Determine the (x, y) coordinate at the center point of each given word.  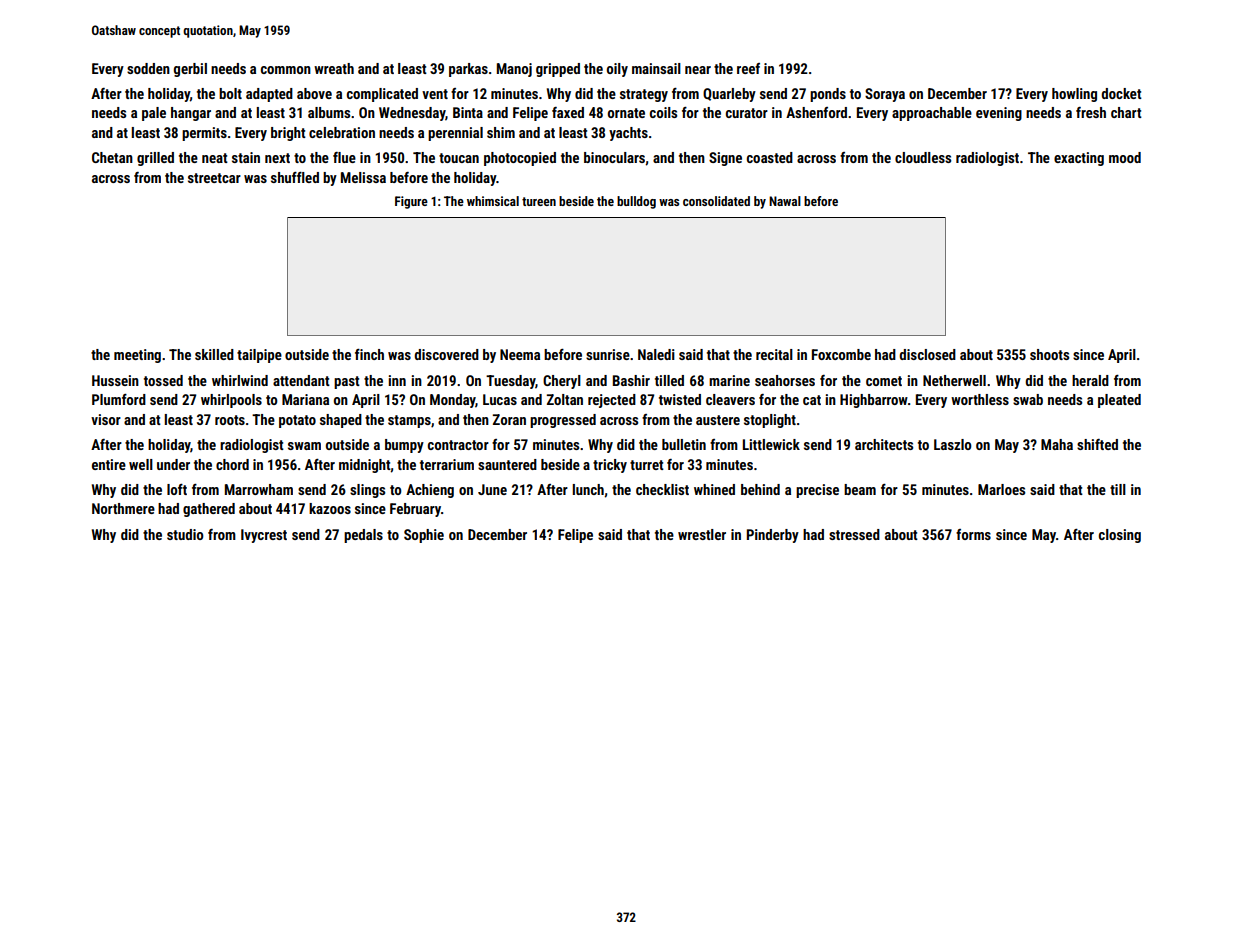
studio (185, 534)
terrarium (447, 464)
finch (369, 354)
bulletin (684, 444)
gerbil (190, 70)
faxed (568, 112)
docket (1121, 93)
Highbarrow (874, 401)
